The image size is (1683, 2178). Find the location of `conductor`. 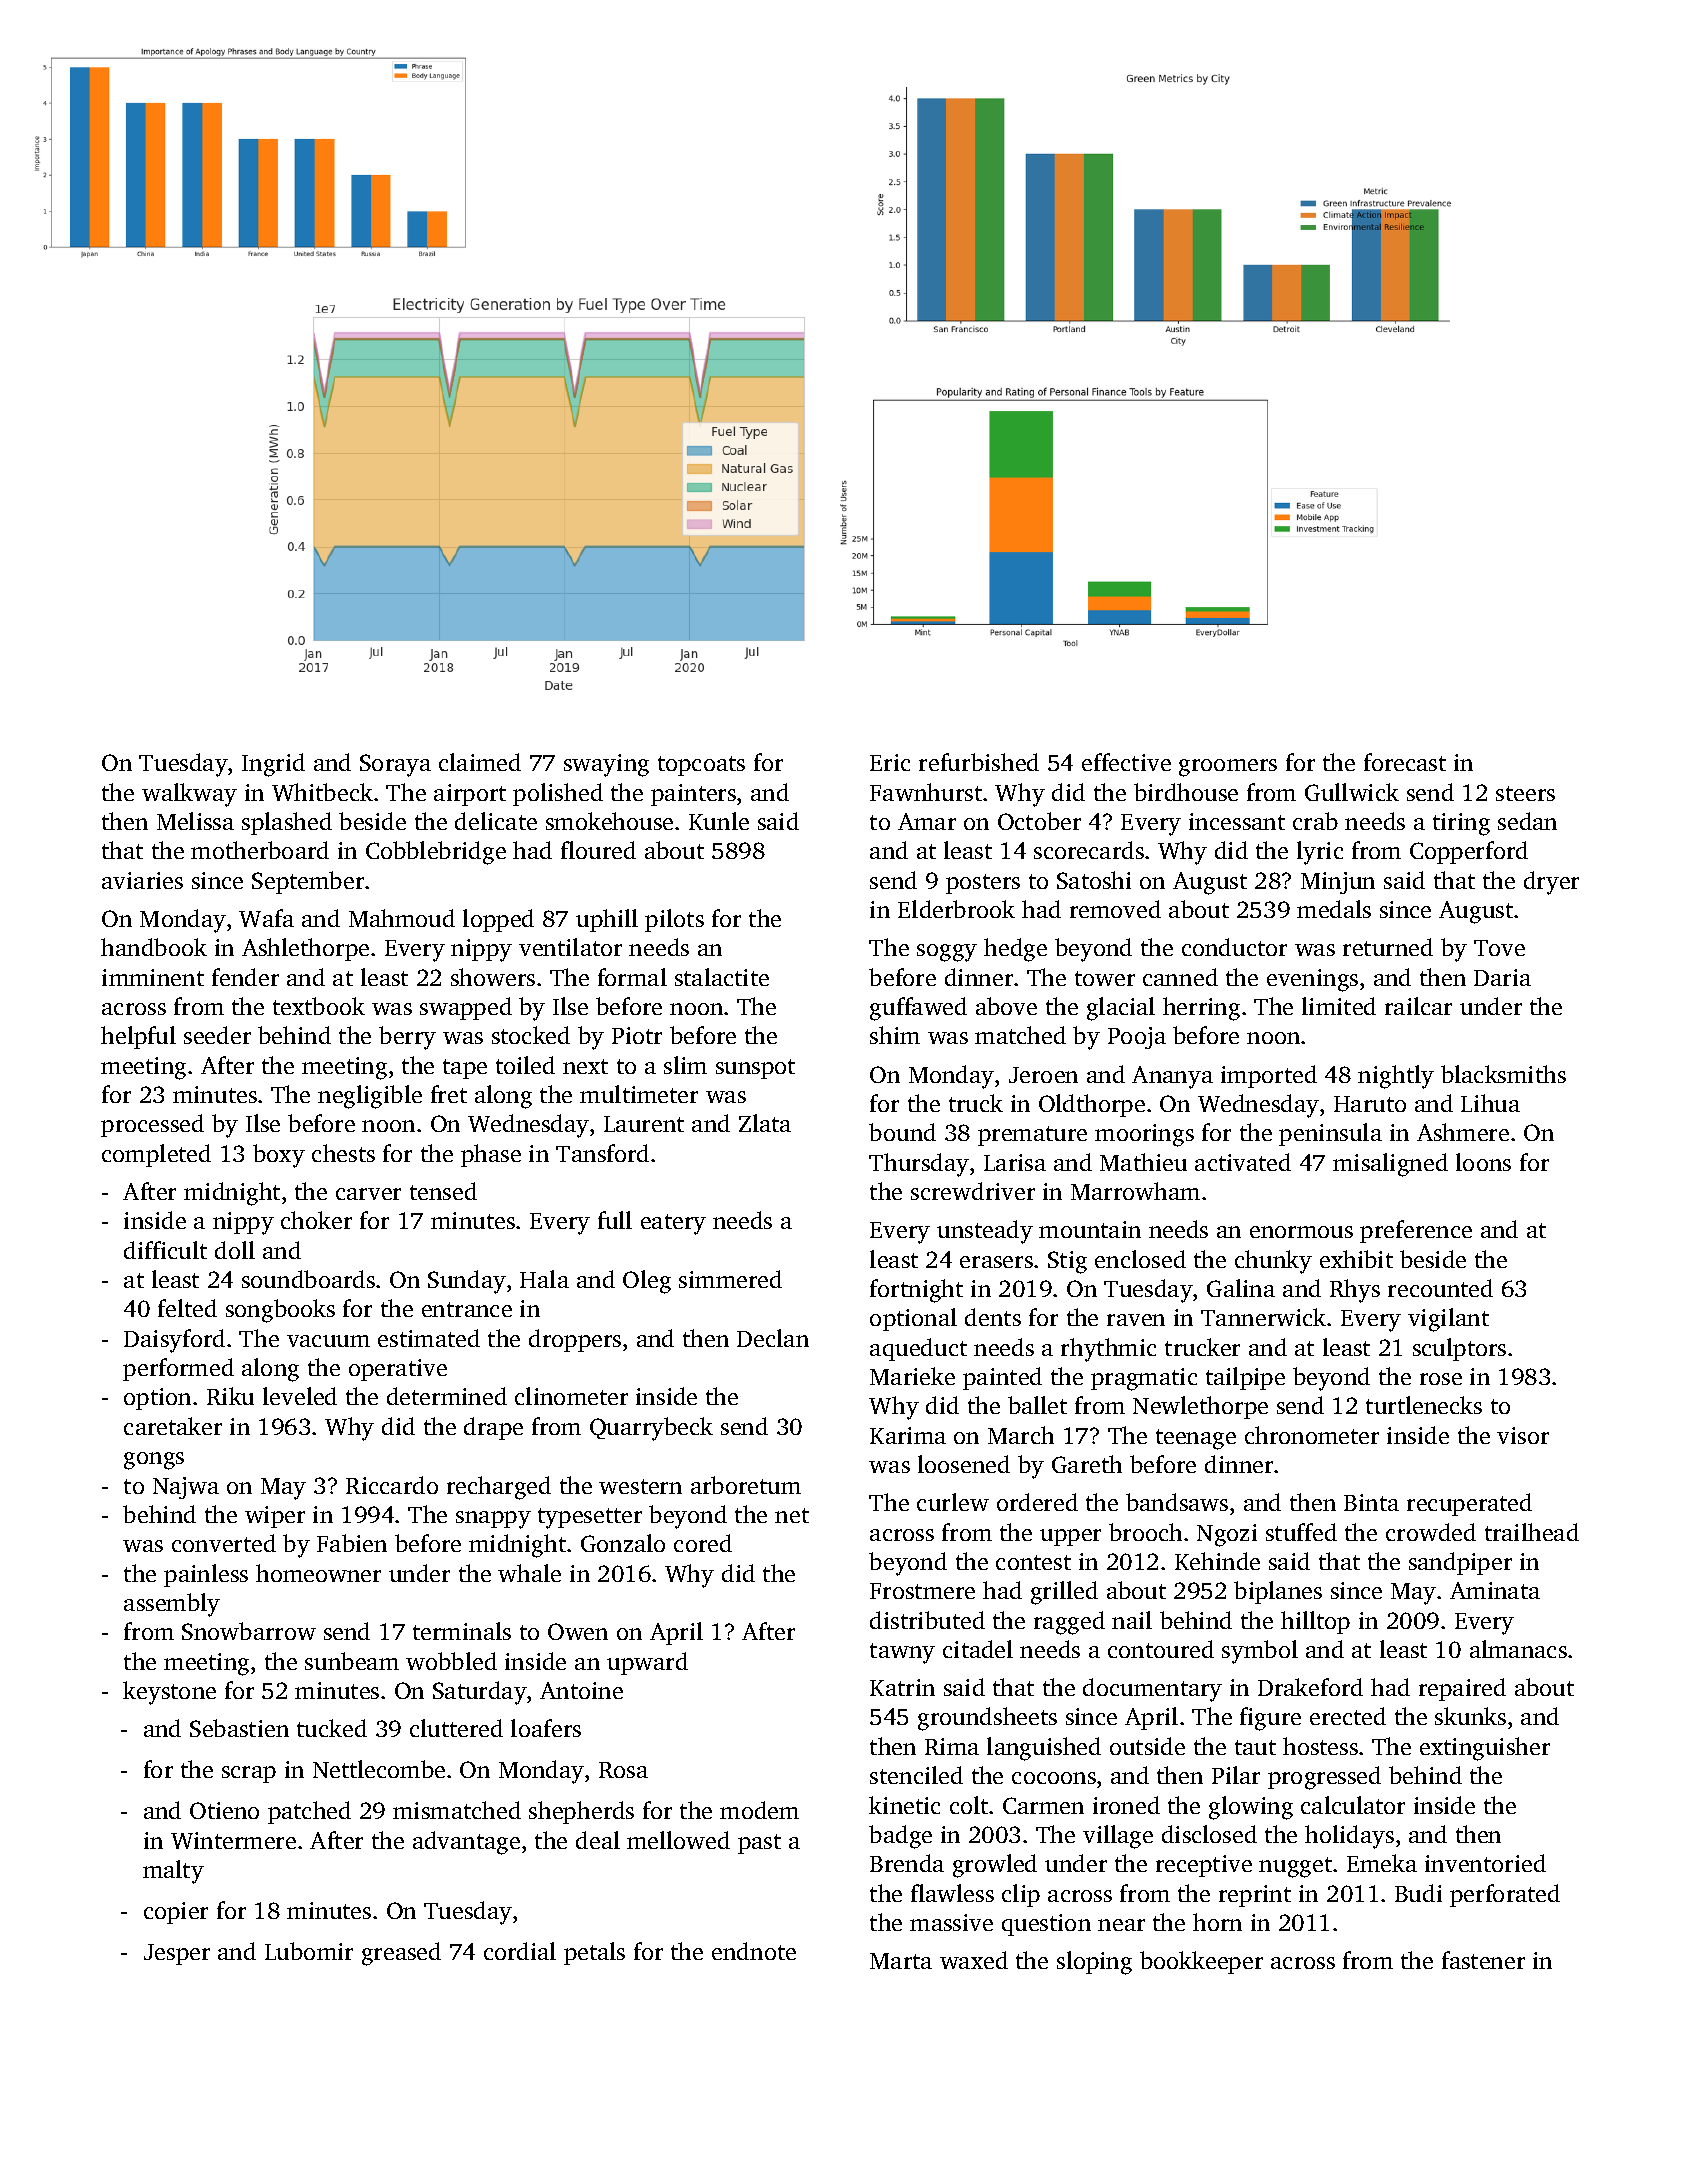

conductor is located at coordinates (1234, 947).
